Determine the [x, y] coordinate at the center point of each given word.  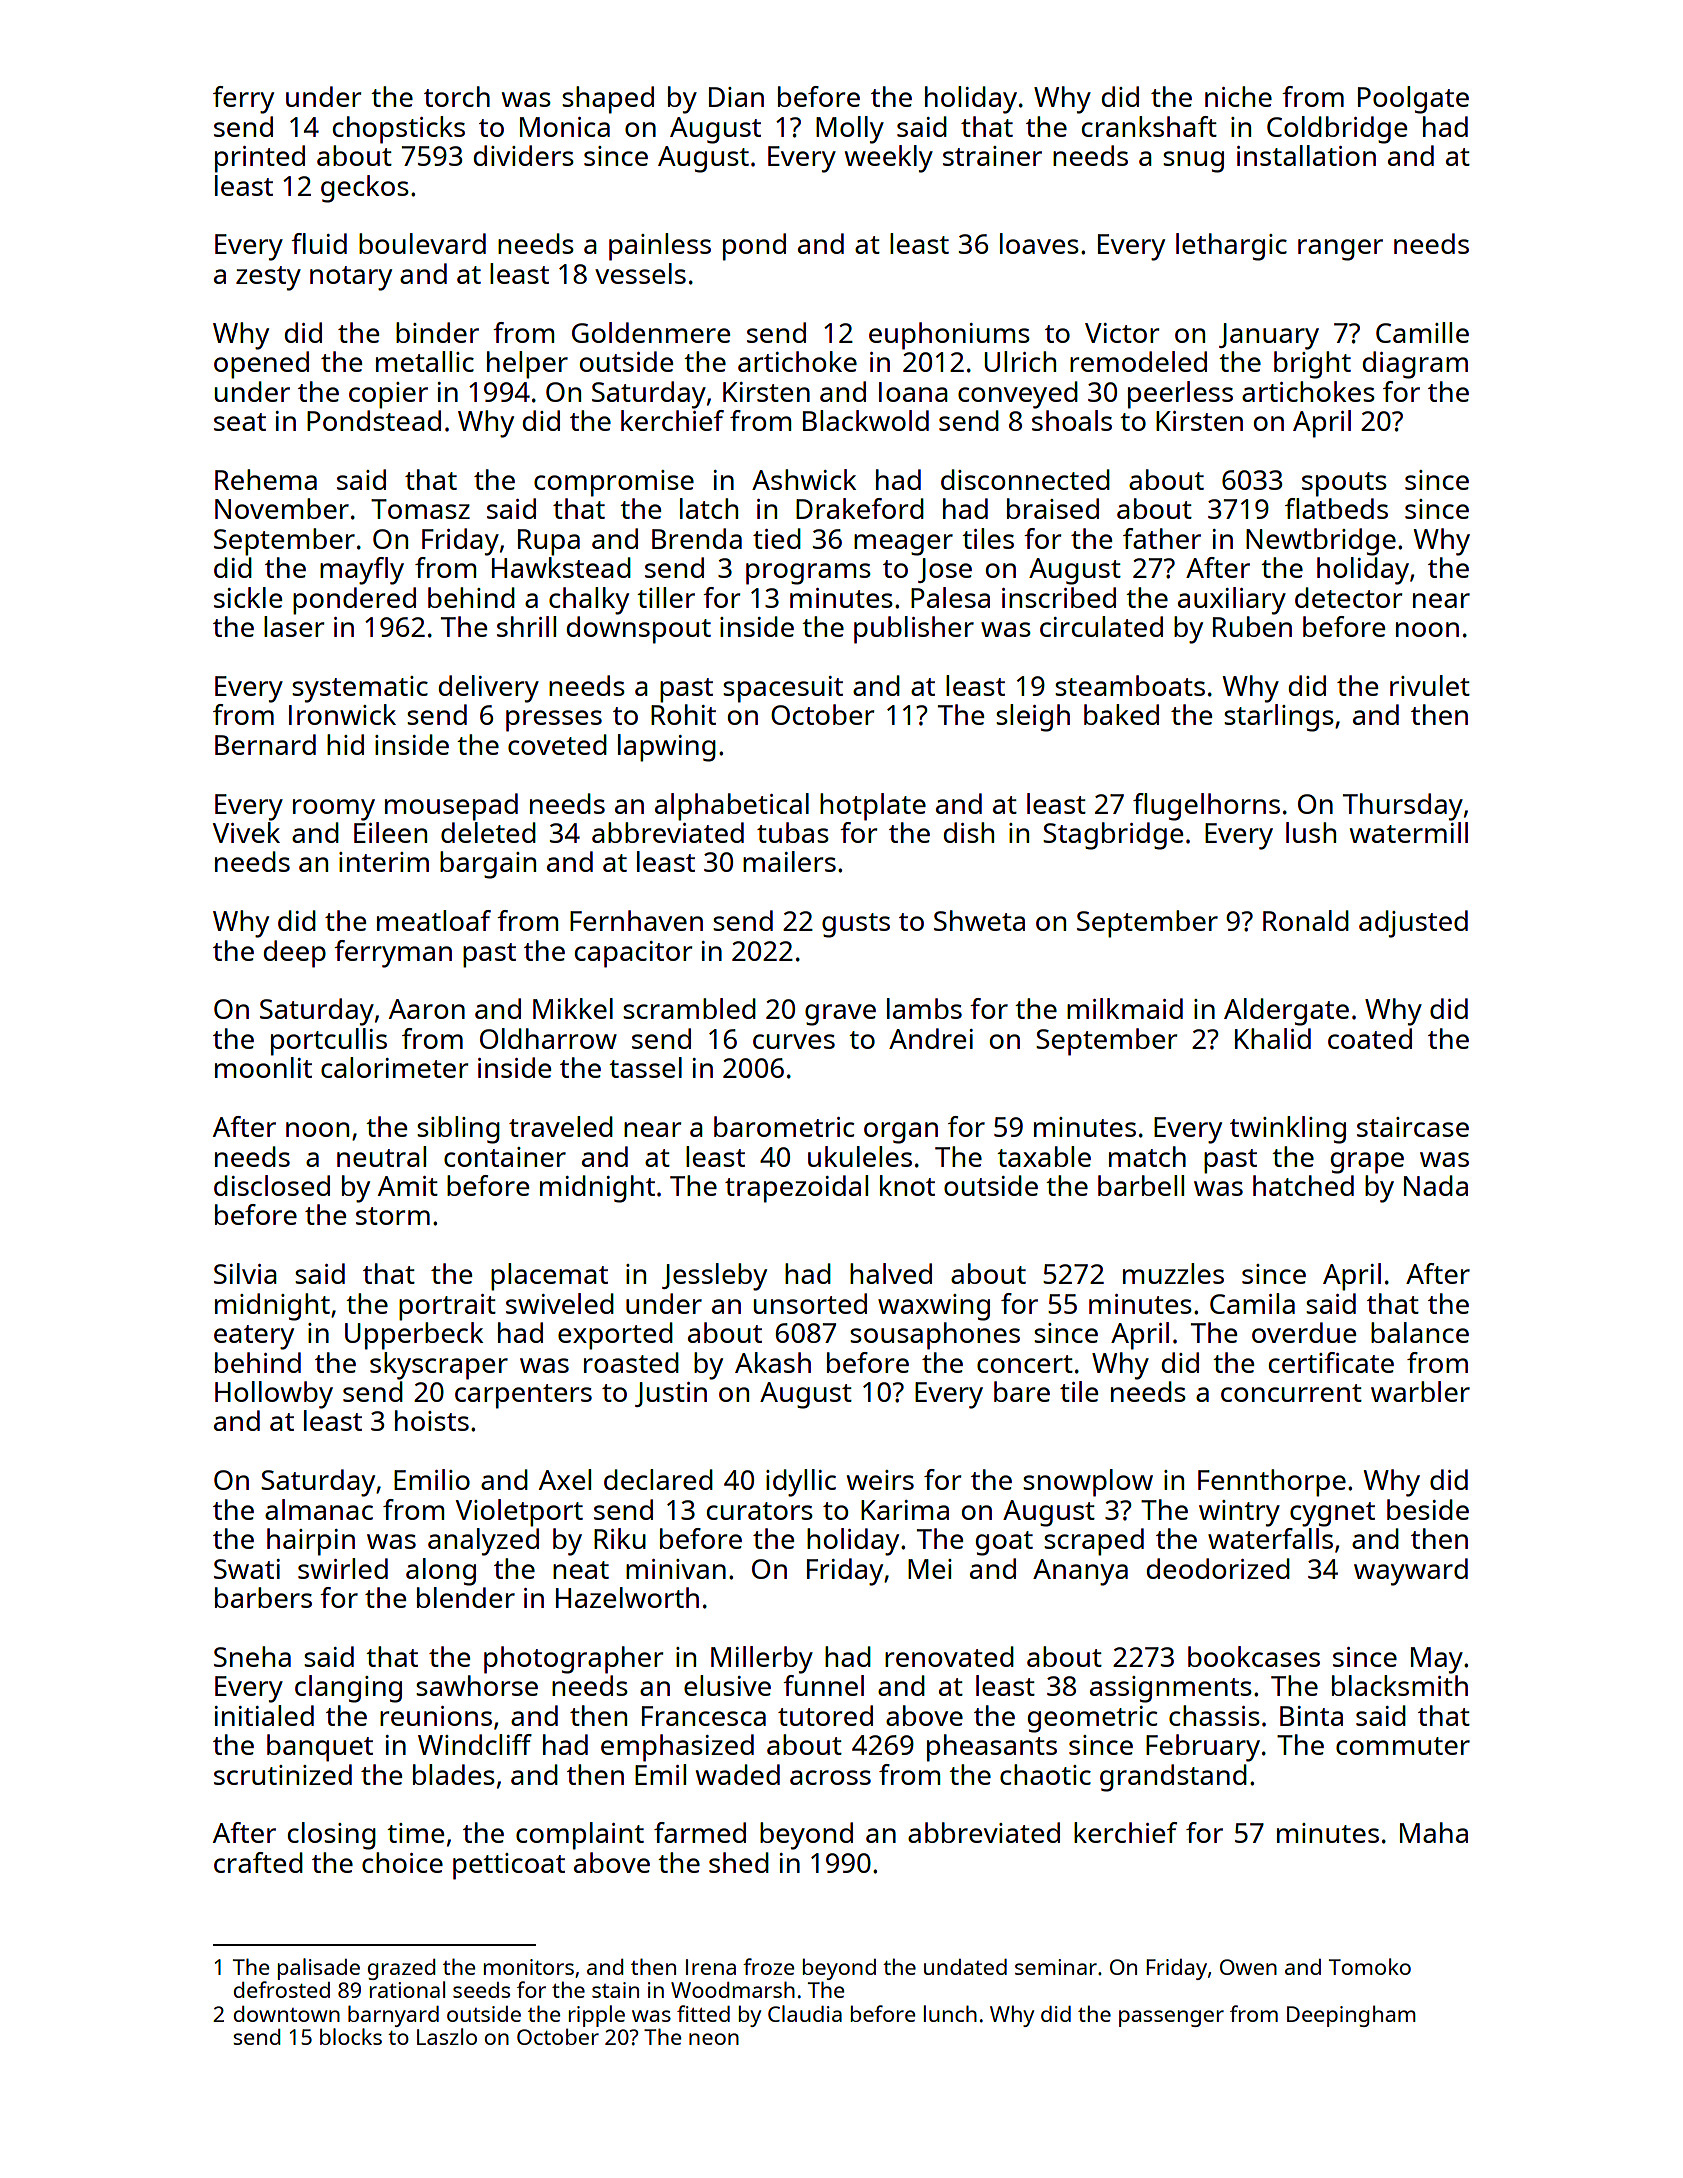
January [1269, 336]
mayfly [362, 571]
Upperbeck [414, 1336]
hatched [1303, 1185]
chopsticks [399, 130]
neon [714, 2039]
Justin [671, 1394]
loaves [1039, 243]
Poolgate [1413, 100]
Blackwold [866, 420]
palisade [319, 1969]
